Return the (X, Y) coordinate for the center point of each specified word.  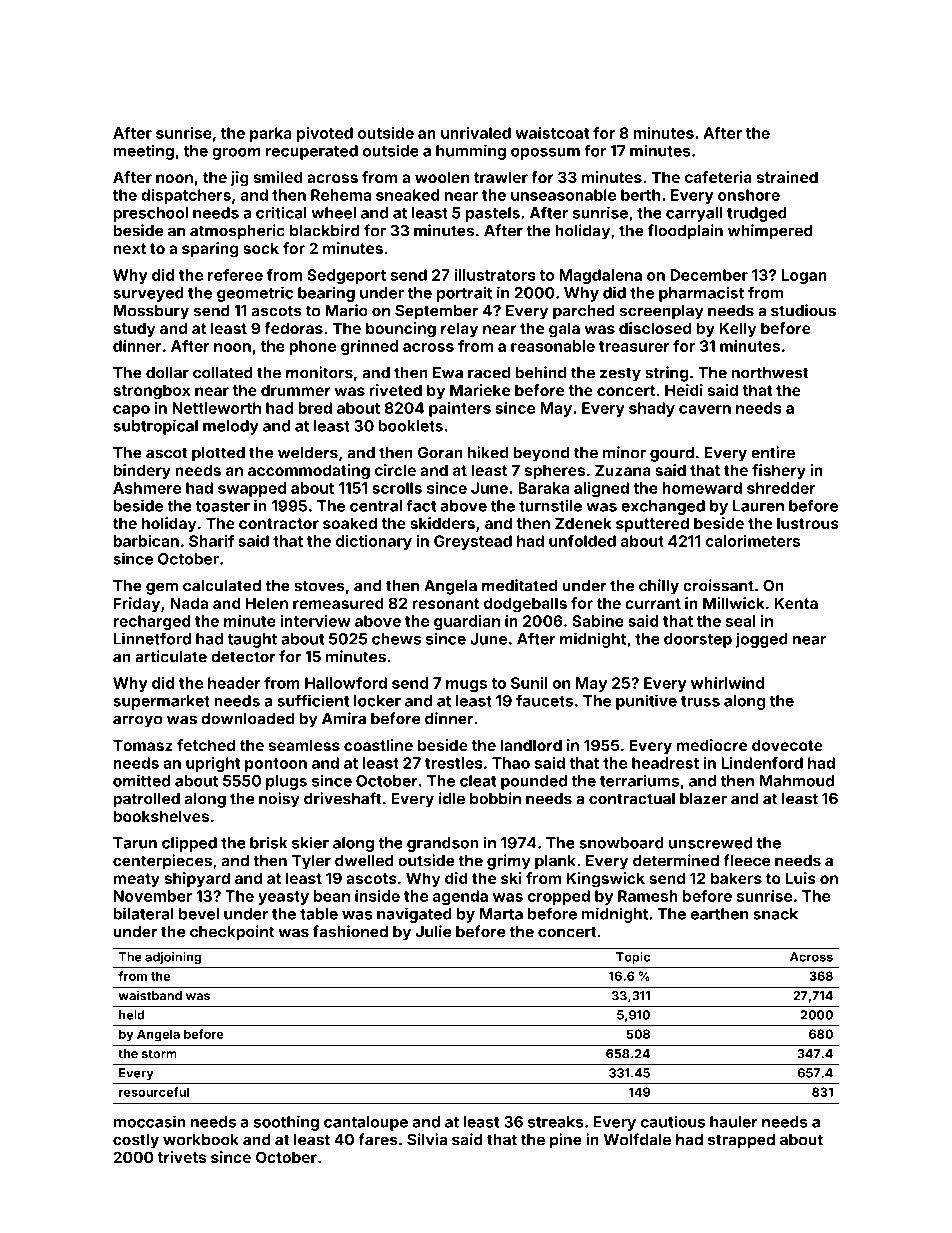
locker (377, 701)
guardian (467, 622)
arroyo (137, 721)
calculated (222, 586)
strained (787, 177)
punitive (646, 702)
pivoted (325, 134)
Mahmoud (797, 781)
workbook (201, 1140)
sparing (210, 250)
